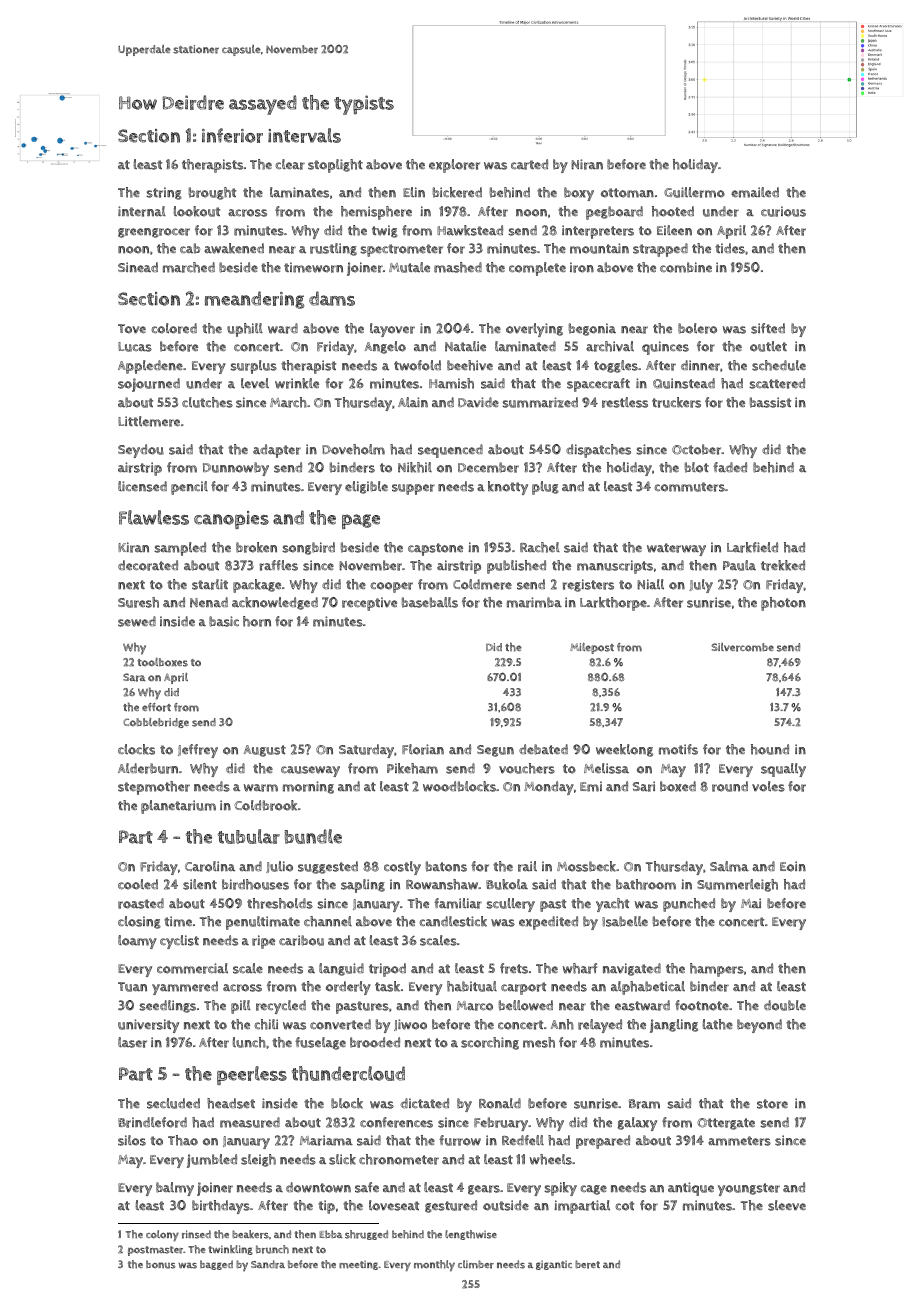  I want to click on Nenad, so click(209, 602).
